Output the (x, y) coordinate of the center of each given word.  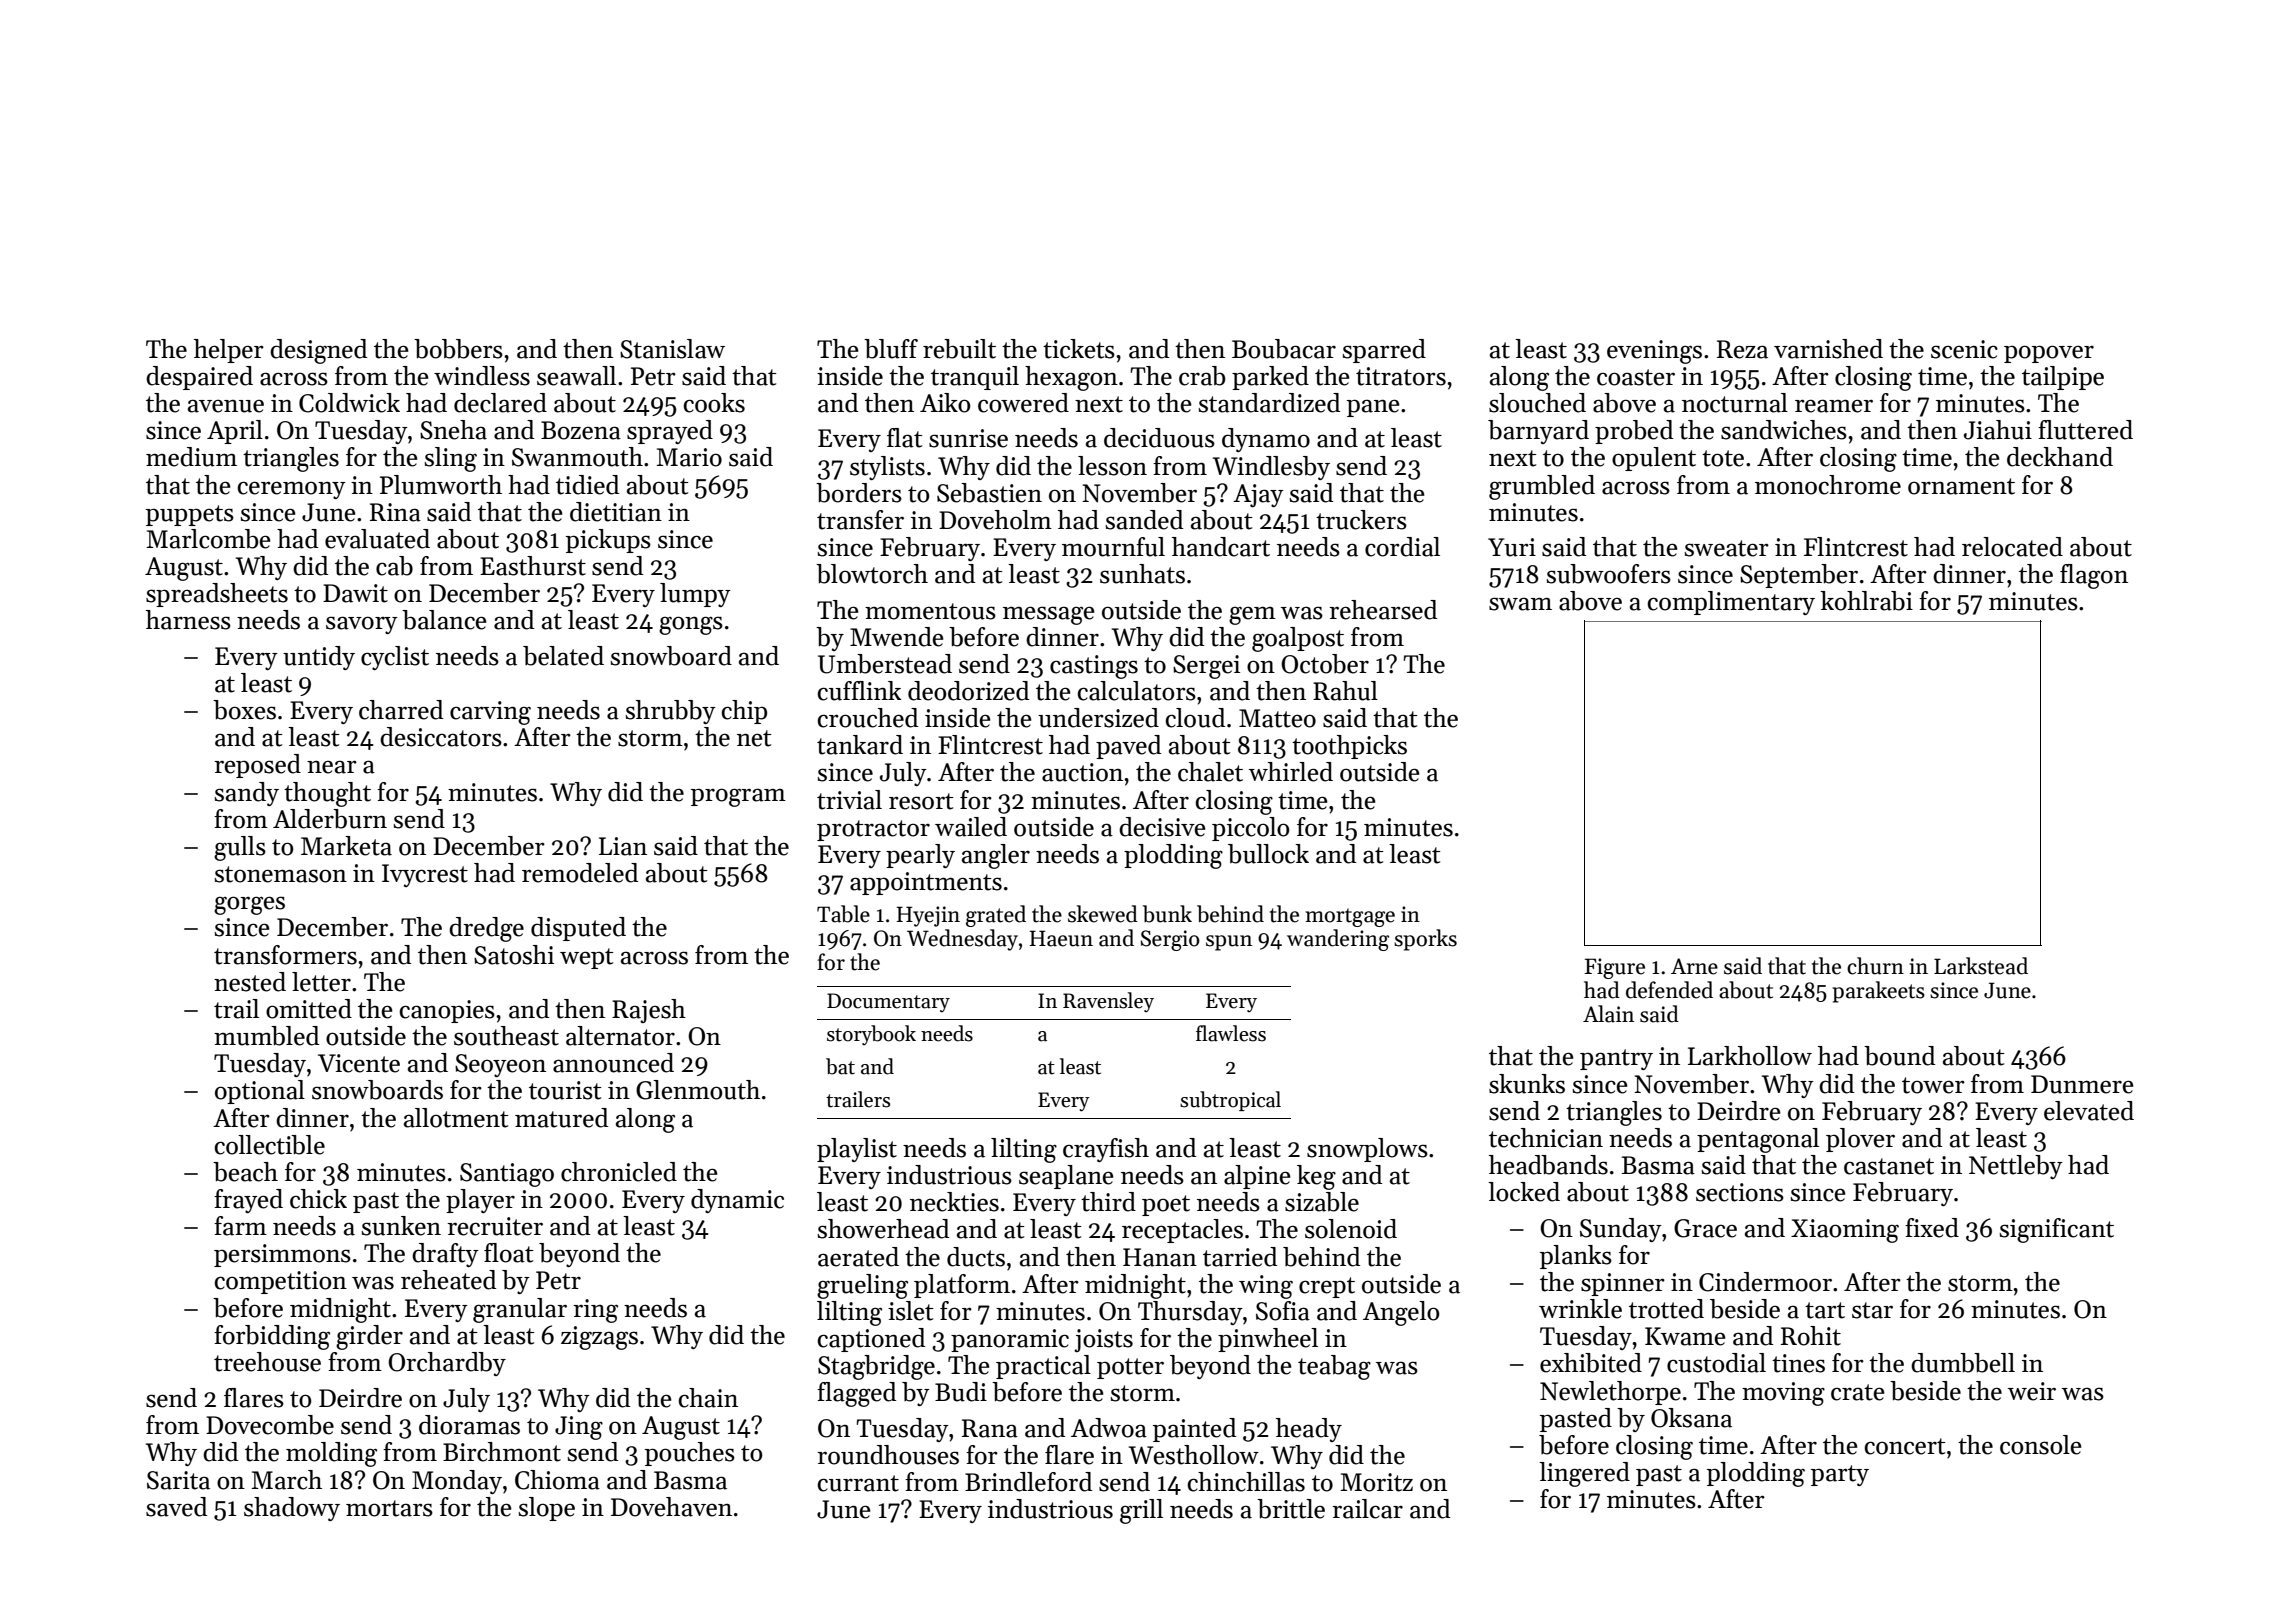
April (235, 432)
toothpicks (1349, 747)
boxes (244, 710)
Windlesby (1271, 468)
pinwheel (1268, 1340)
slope (546, 1509)
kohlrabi (1866, 601)
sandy (246, 794)
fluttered (2085, 430)
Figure (1615, 968)
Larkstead (1981, 966)
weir (2032, 1391)
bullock (1268, 854)
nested (250, 982)
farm (240, 1226)
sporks (1425, 940)
